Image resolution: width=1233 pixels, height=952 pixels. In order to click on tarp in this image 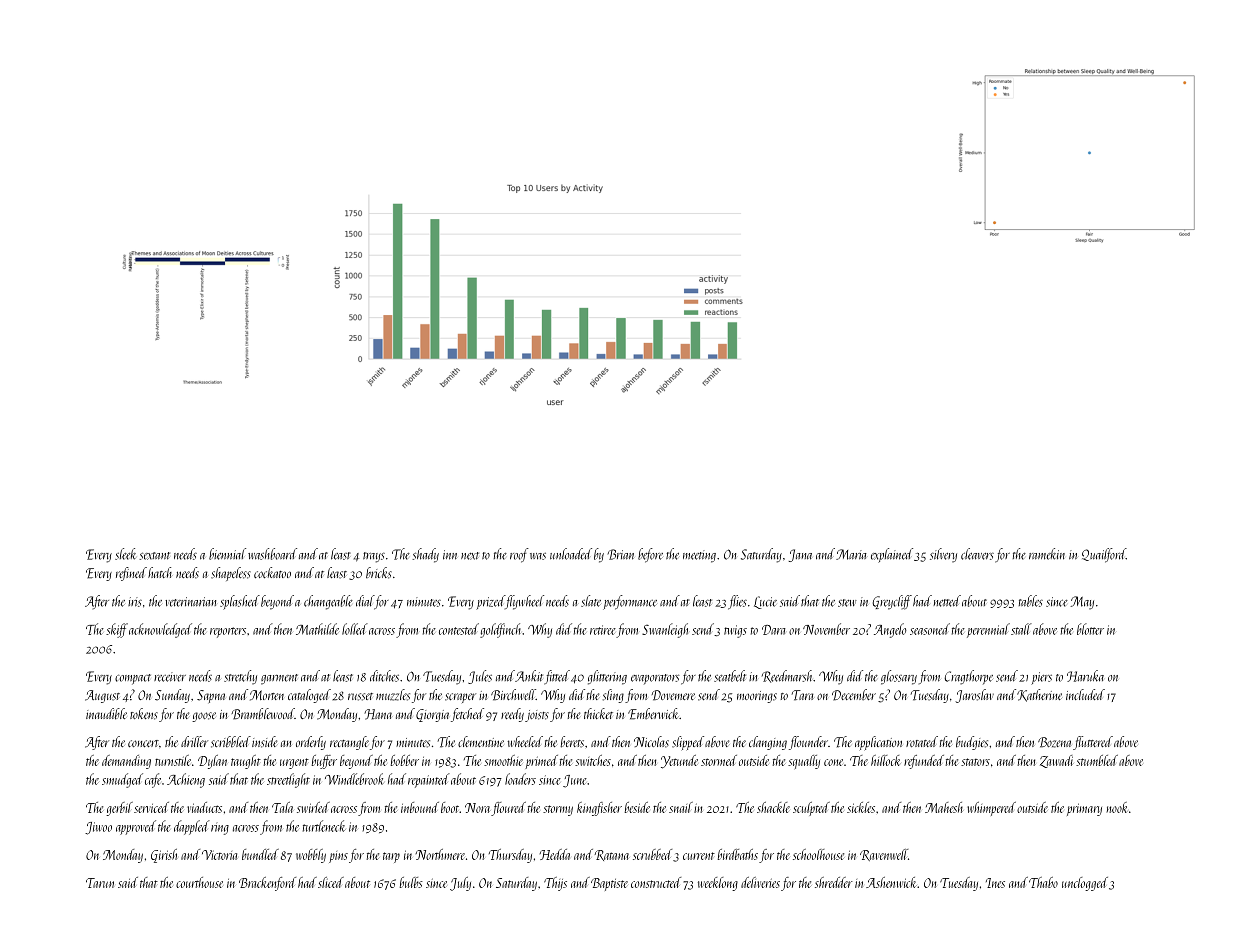, I will do `click(391, 857)`.
